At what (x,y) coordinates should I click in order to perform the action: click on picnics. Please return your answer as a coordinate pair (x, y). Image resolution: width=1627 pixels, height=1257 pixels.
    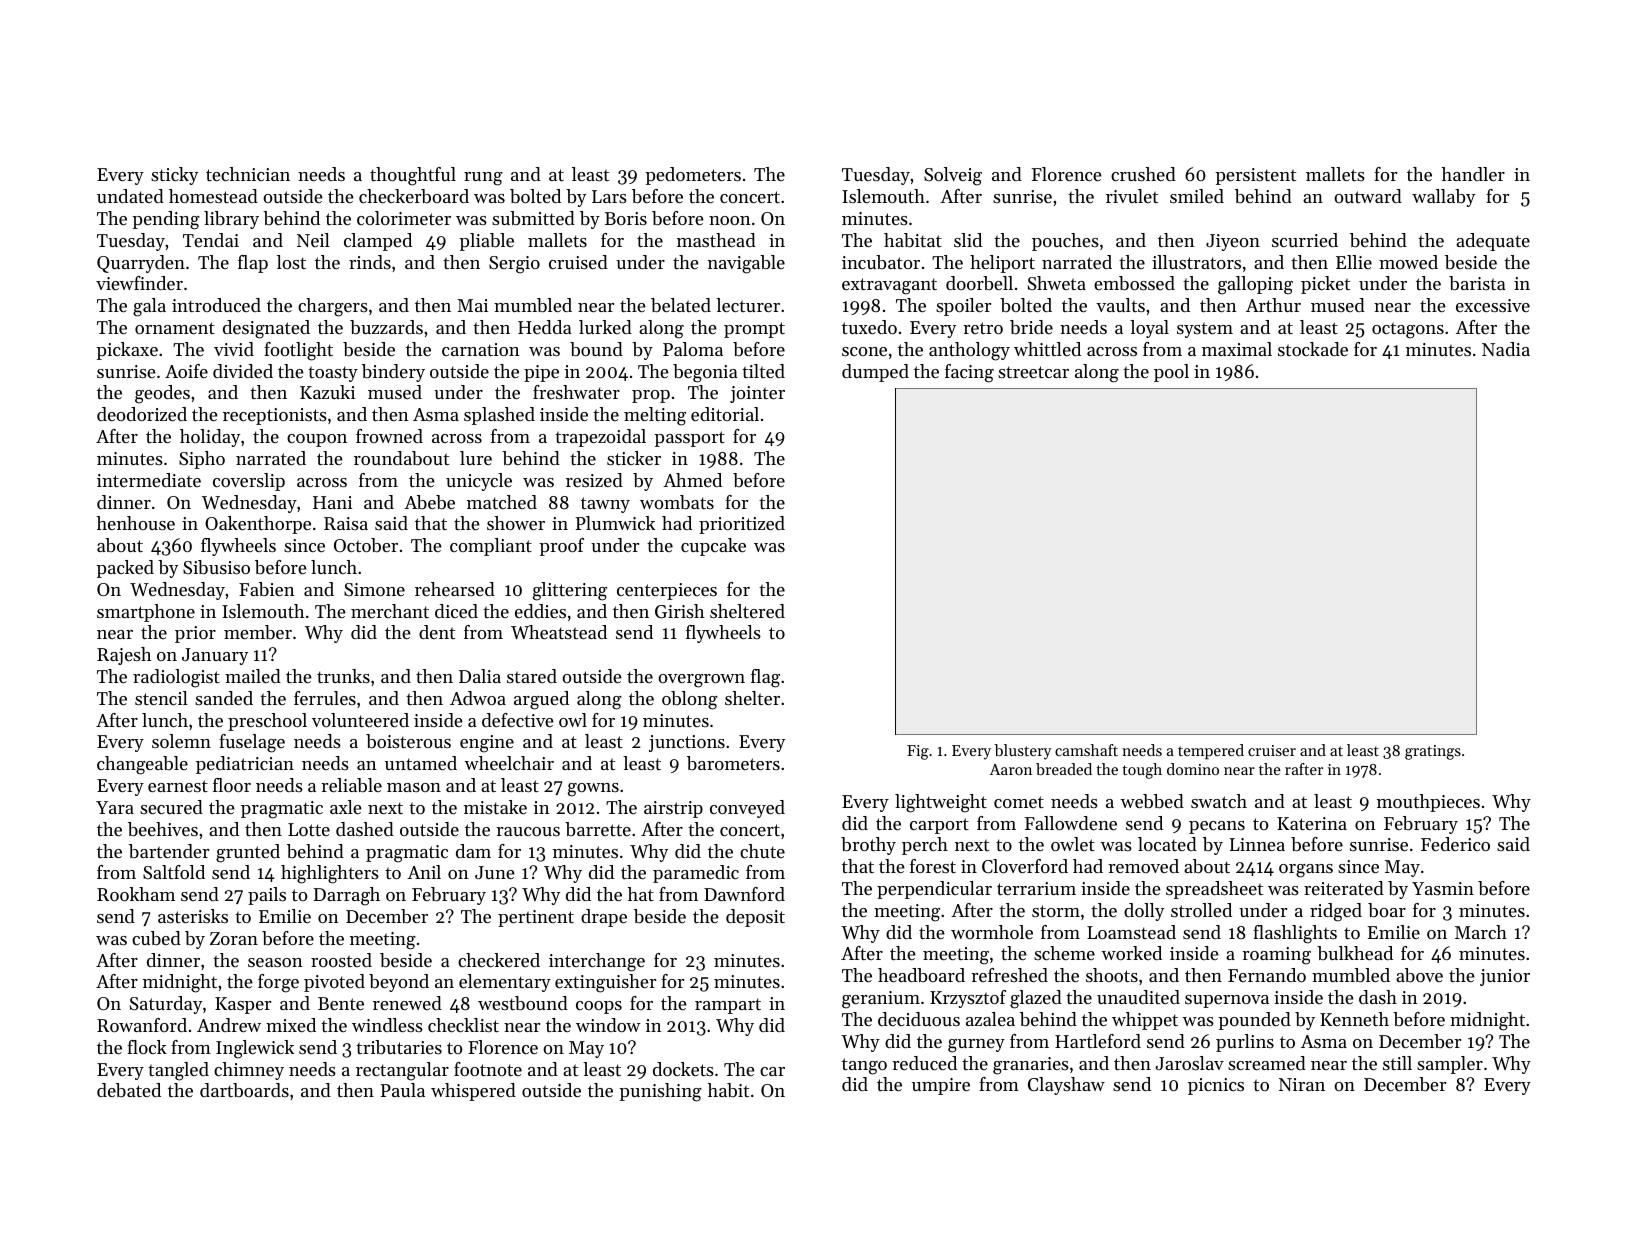
    Looking at the image, I should click on (1216, 1086).
